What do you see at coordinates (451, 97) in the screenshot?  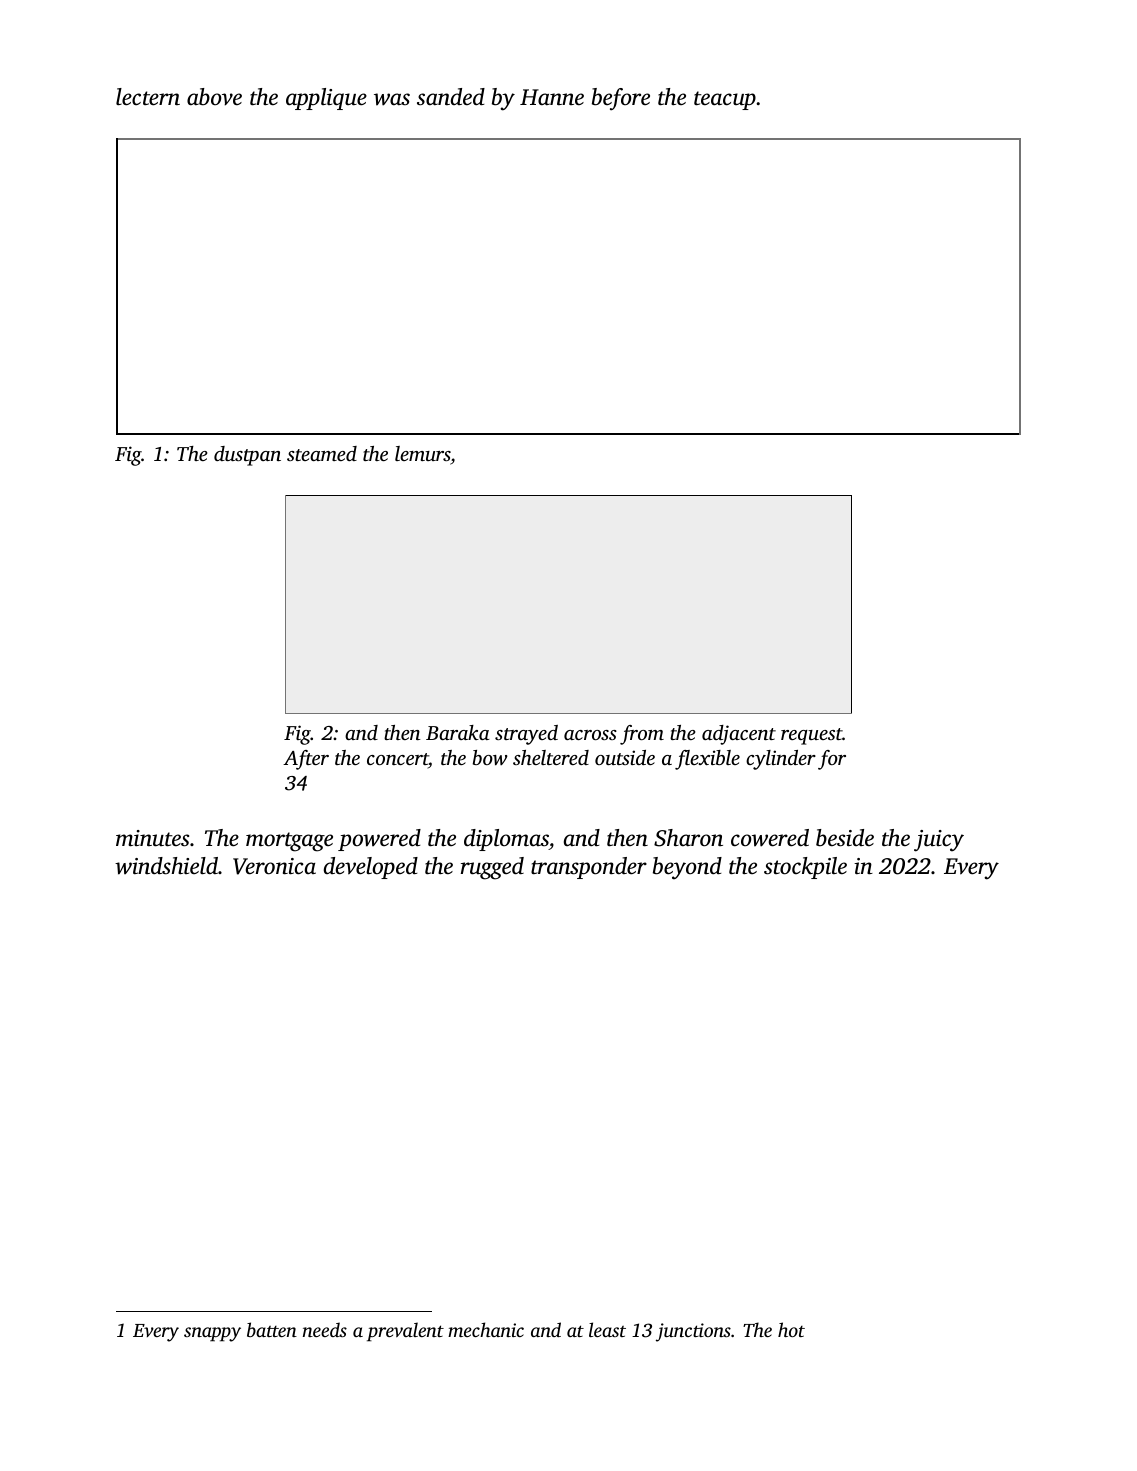 I see `sanded` at bounding box center [451, 97].
